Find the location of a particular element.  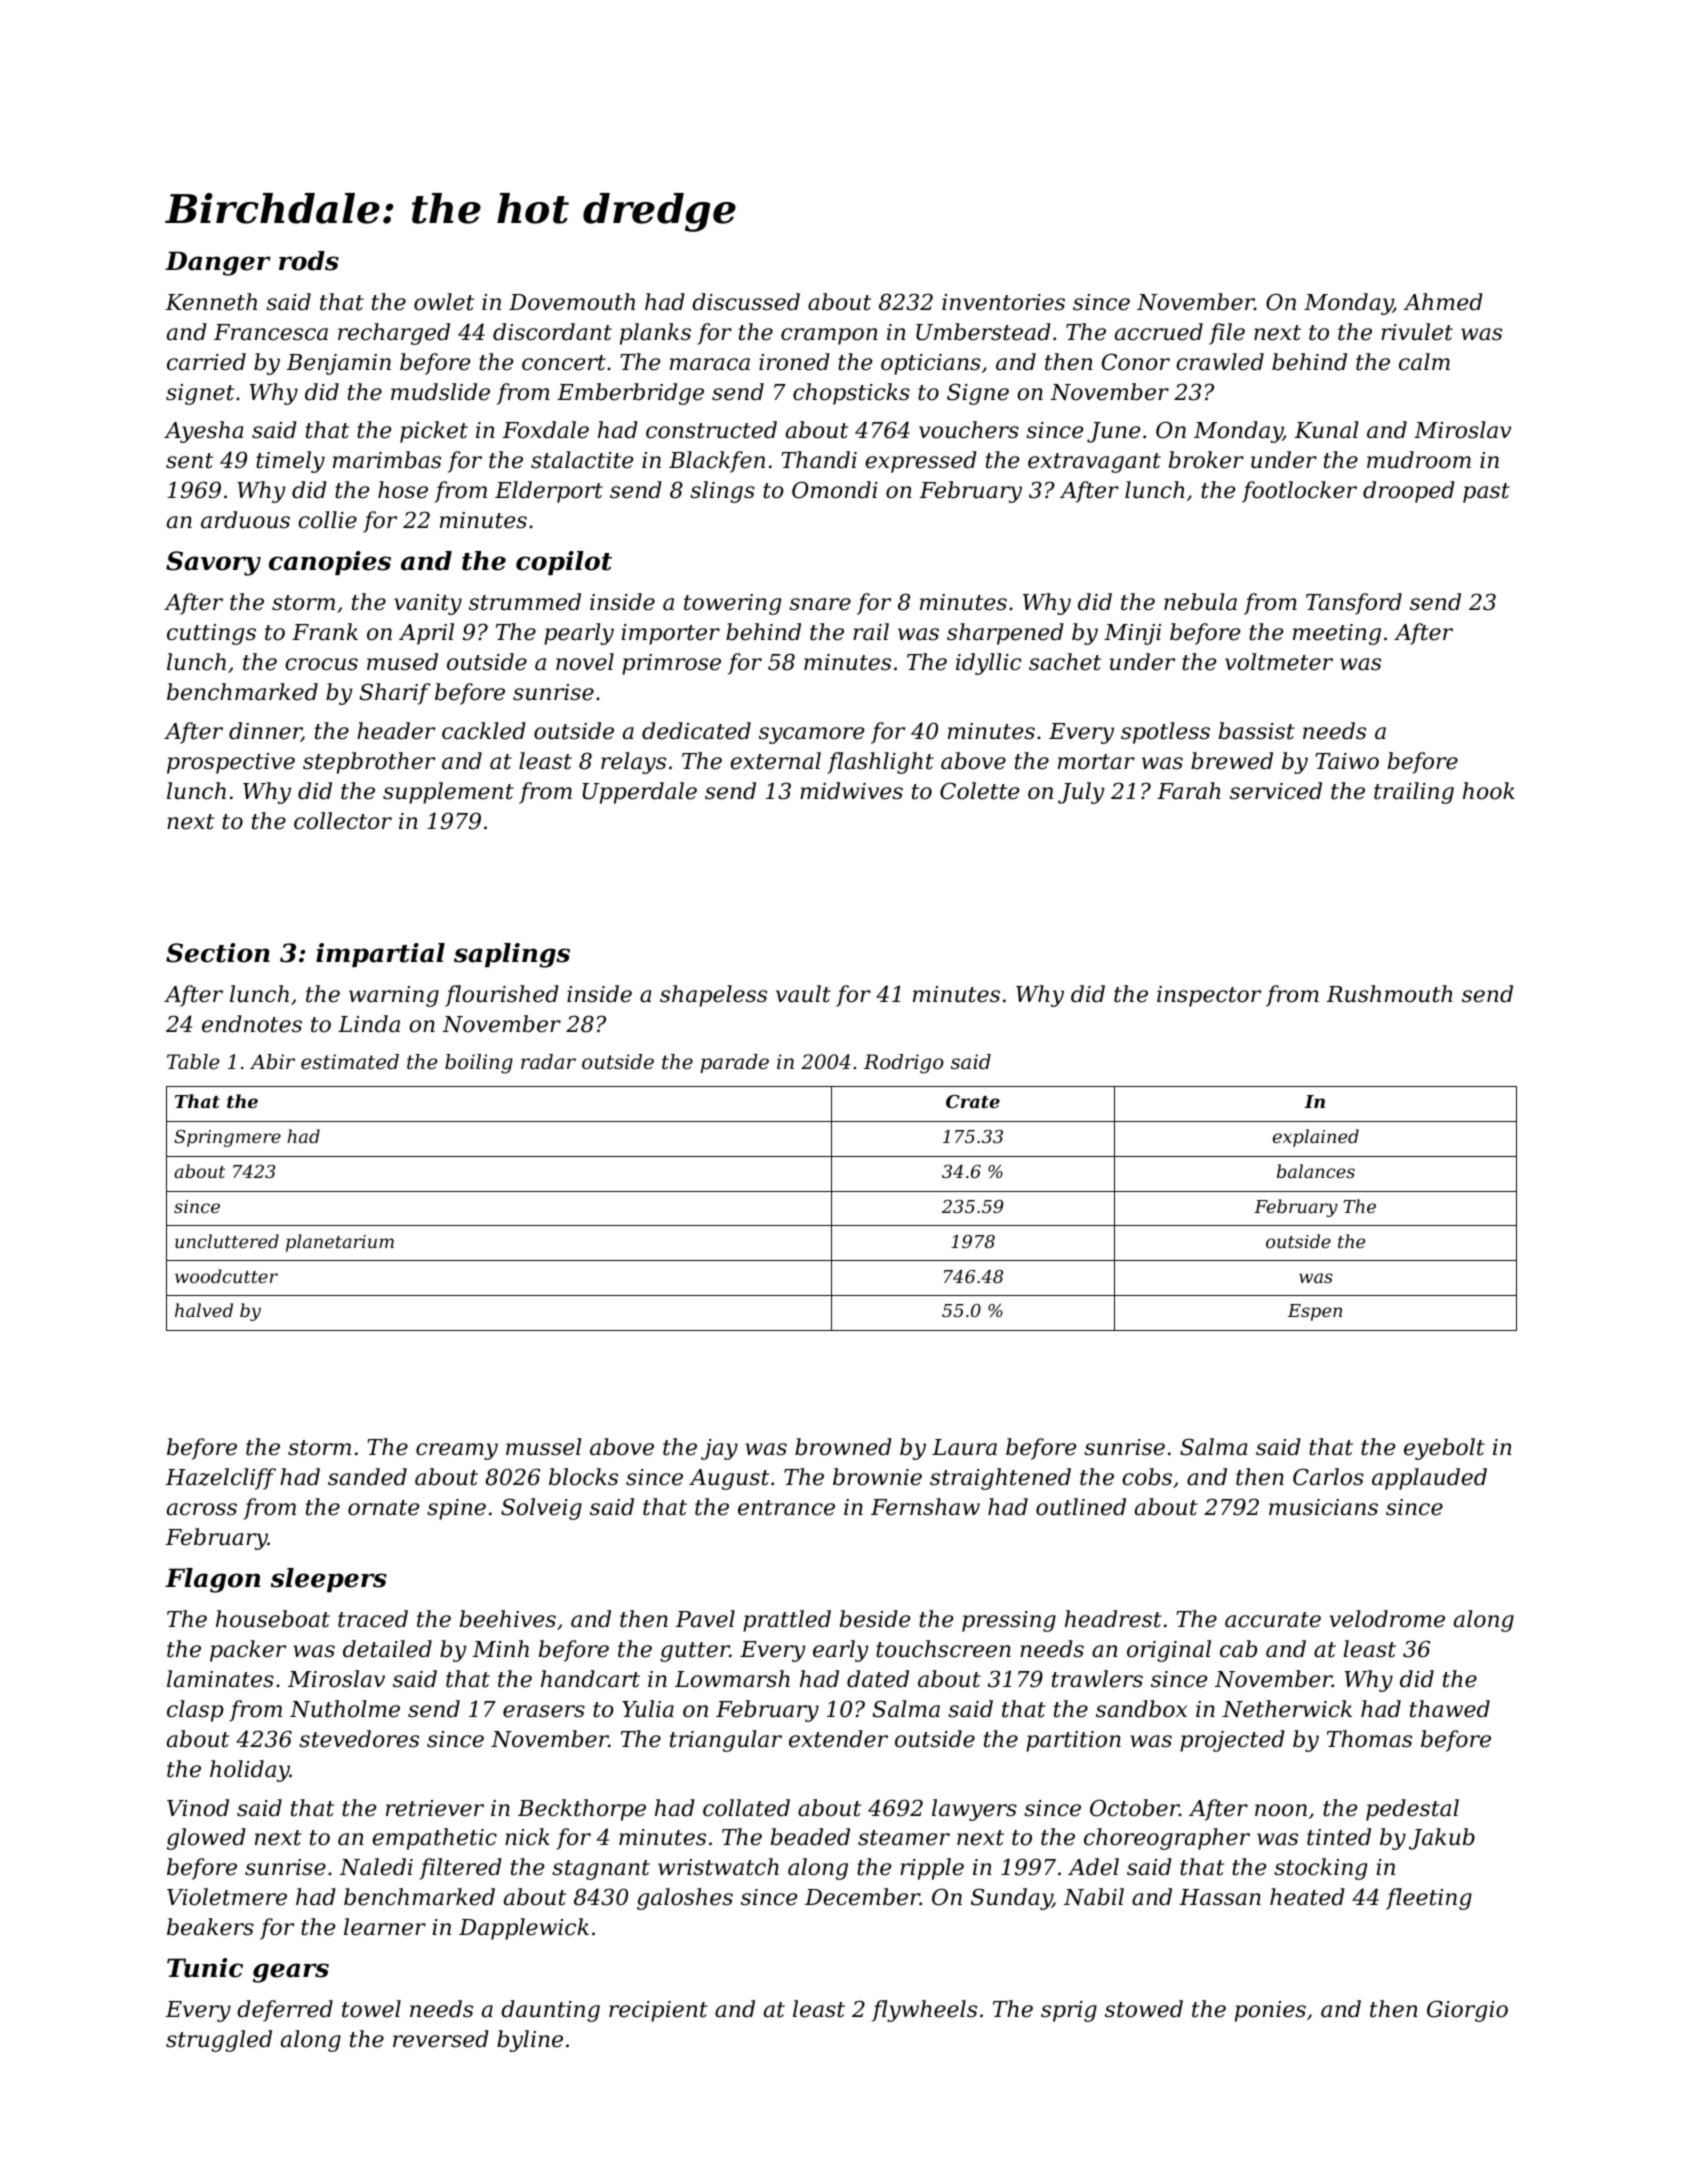

stowed is located at coordinates (1144, 2009).
